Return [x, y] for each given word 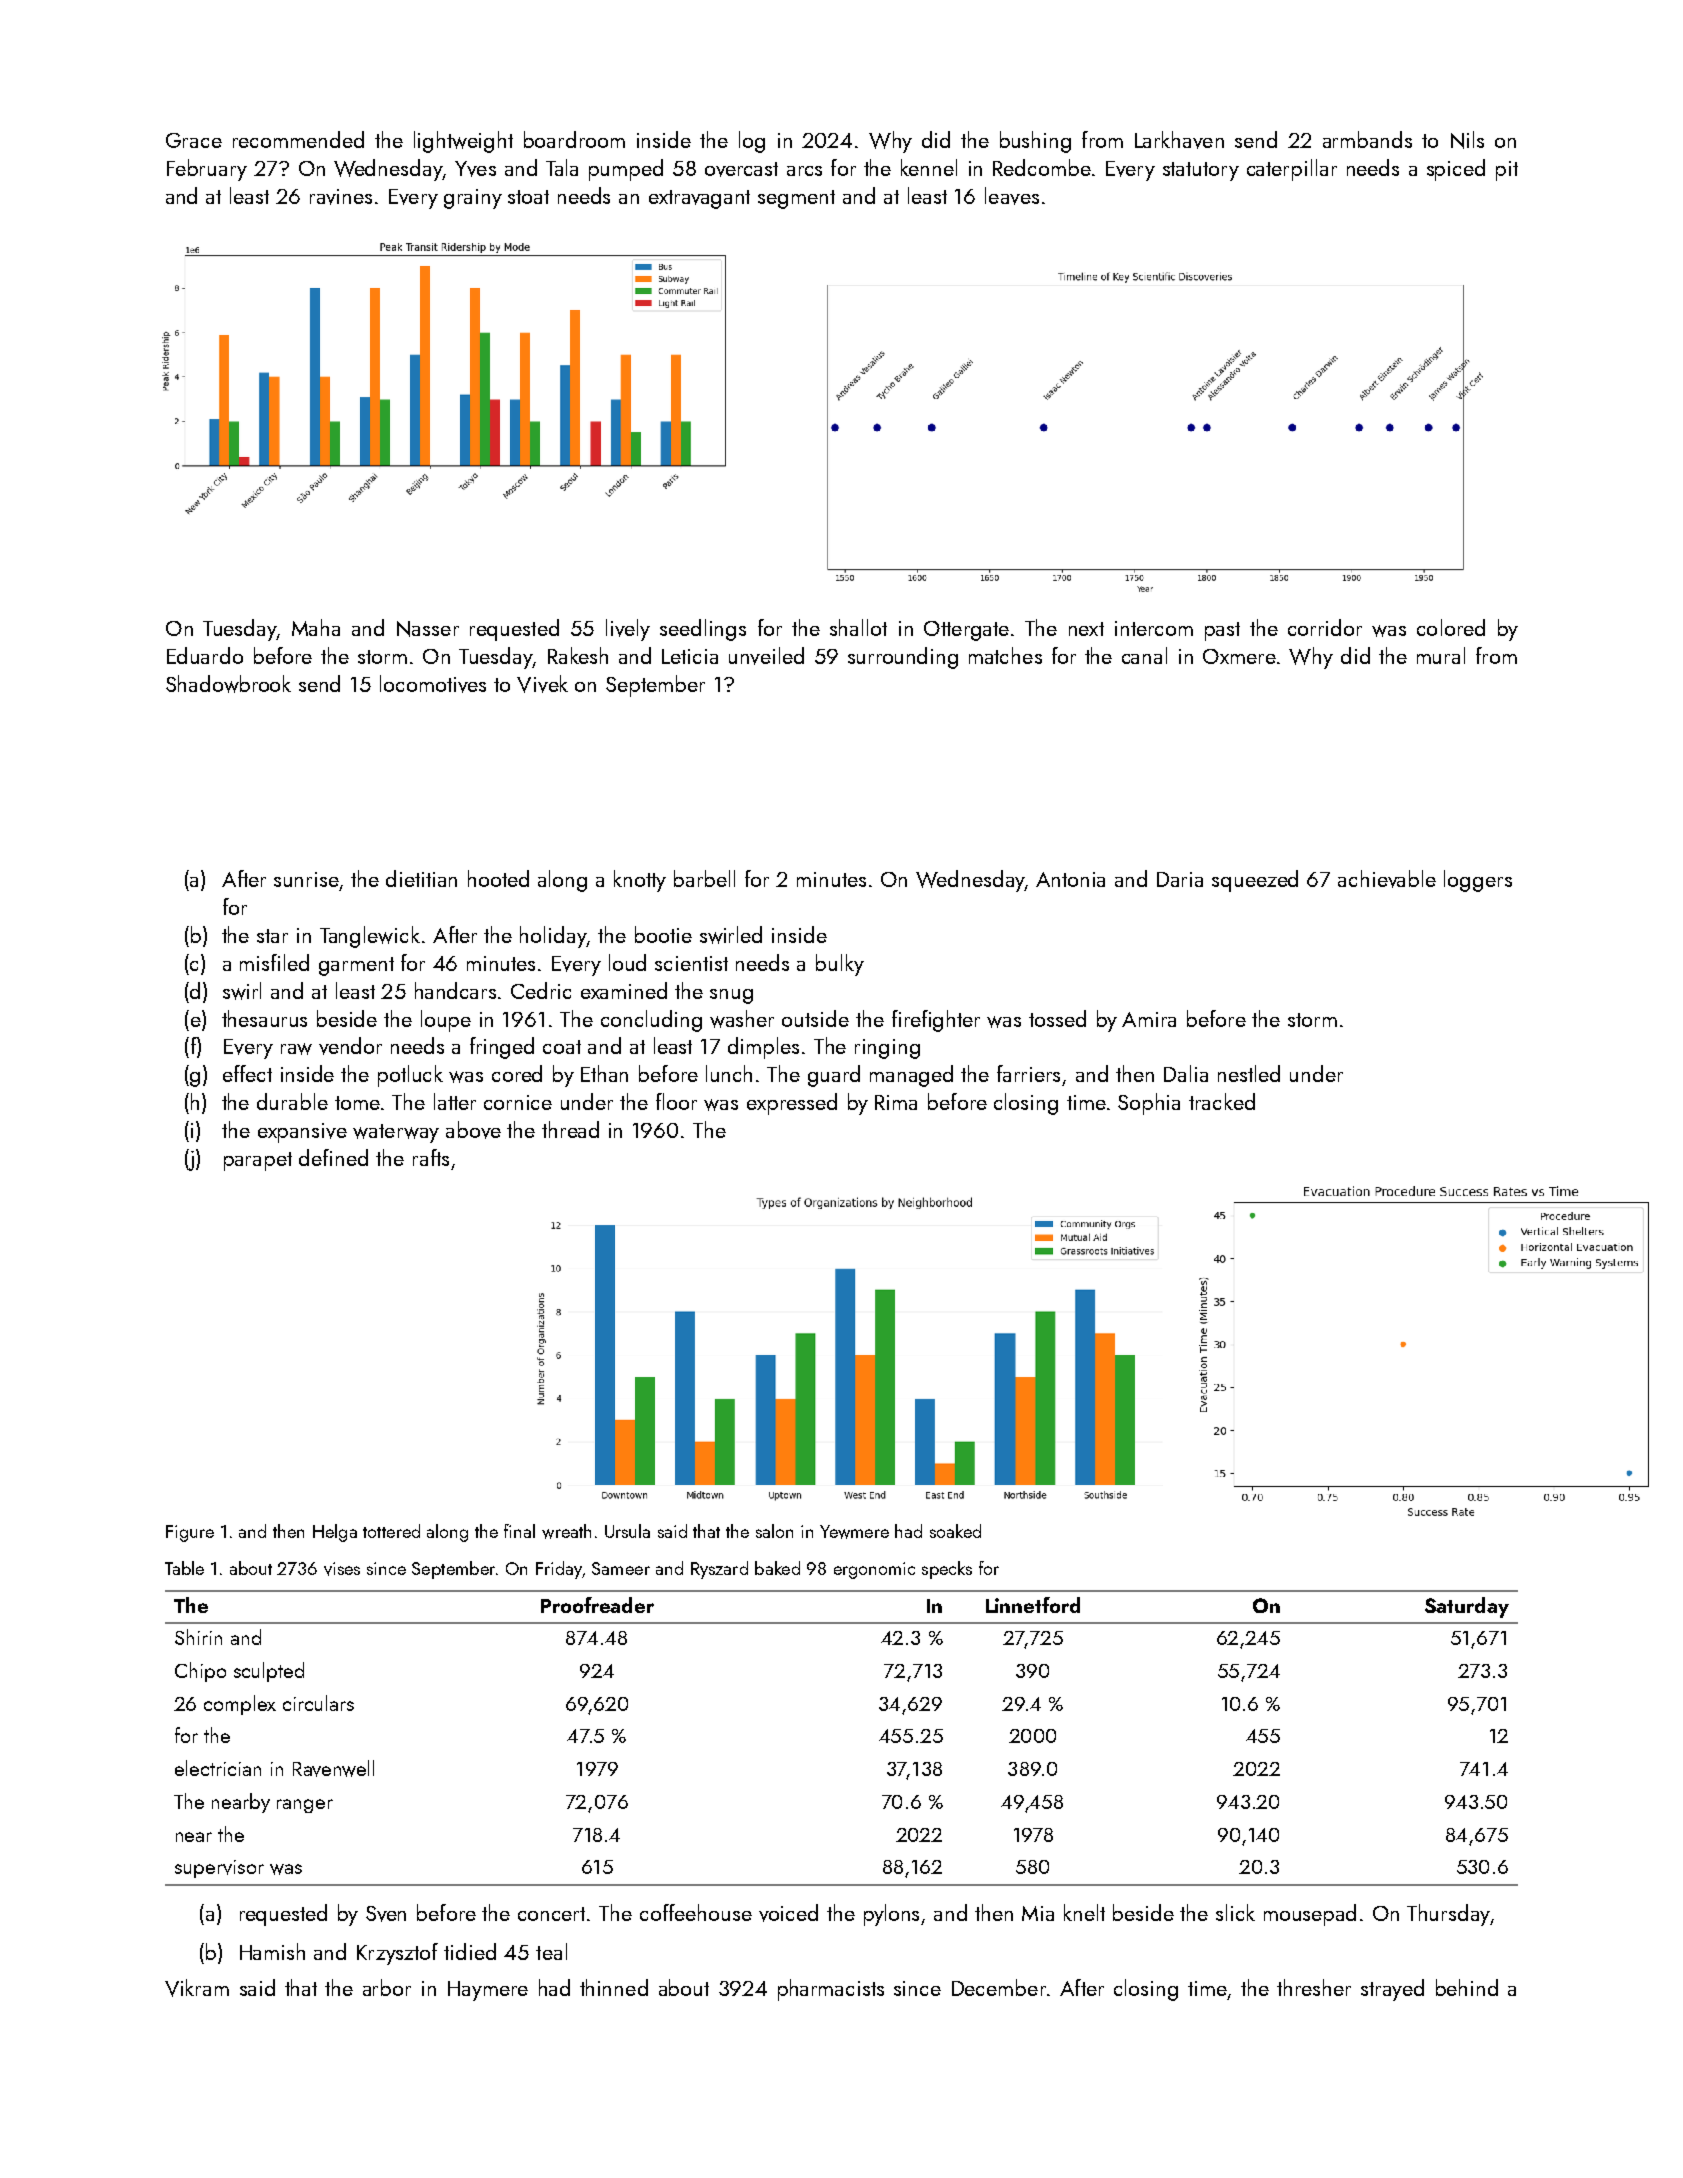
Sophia [1149, 1104]
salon [774, 1531]
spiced [1456, 170]
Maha [316, 627]
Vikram [197, 1988]
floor [676, 1101]
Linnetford [1033, 1605]
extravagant [699, 199]
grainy [473, 199]
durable [292, 1101]
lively [628, 630]
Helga [335, 1533]
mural [1441, 655]
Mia [1038, 1913]
